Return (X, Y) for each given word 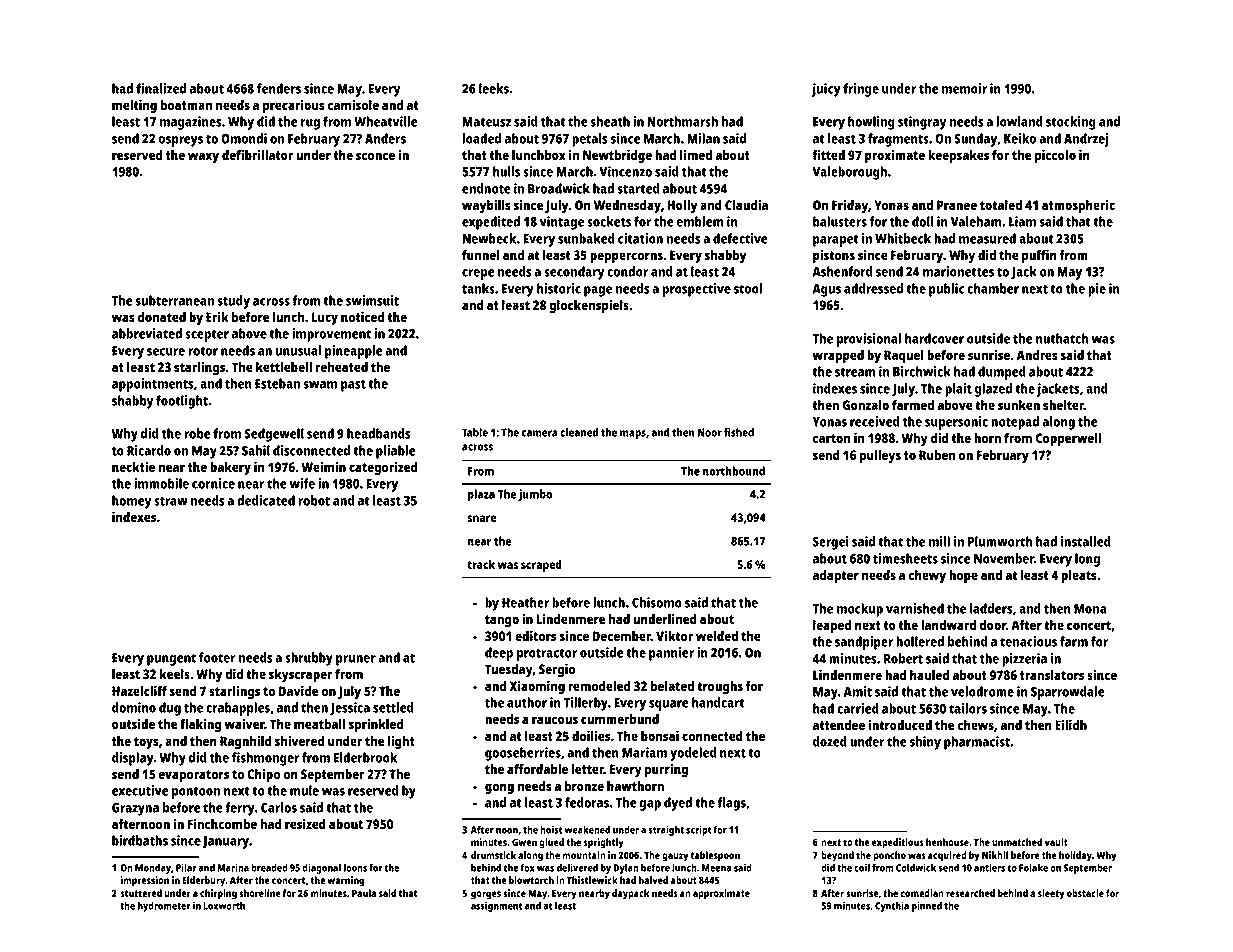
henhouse (947, 842)
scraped (541, 566)
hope (963, 576)
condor (627, 271)
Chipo (263, 775)
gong (499, 788)
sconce (375, 156)
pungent (171, 659)
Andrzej (1086, 140)
